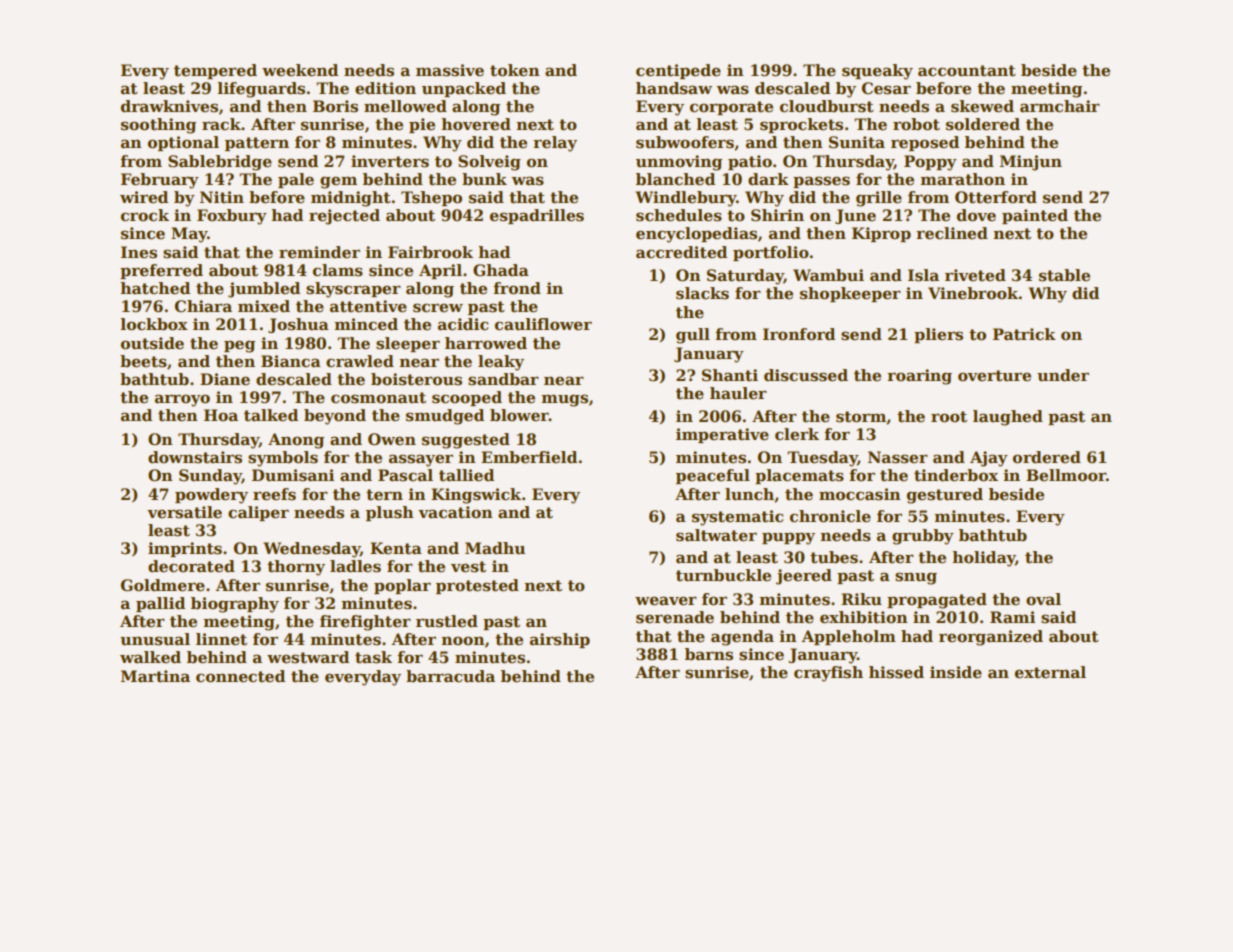 The height and width of the screenshot is (952, 1233). What do you see at coordinates (925, 143) in the screenshot?
I see `reposed` at bounding box center [925, 143].
